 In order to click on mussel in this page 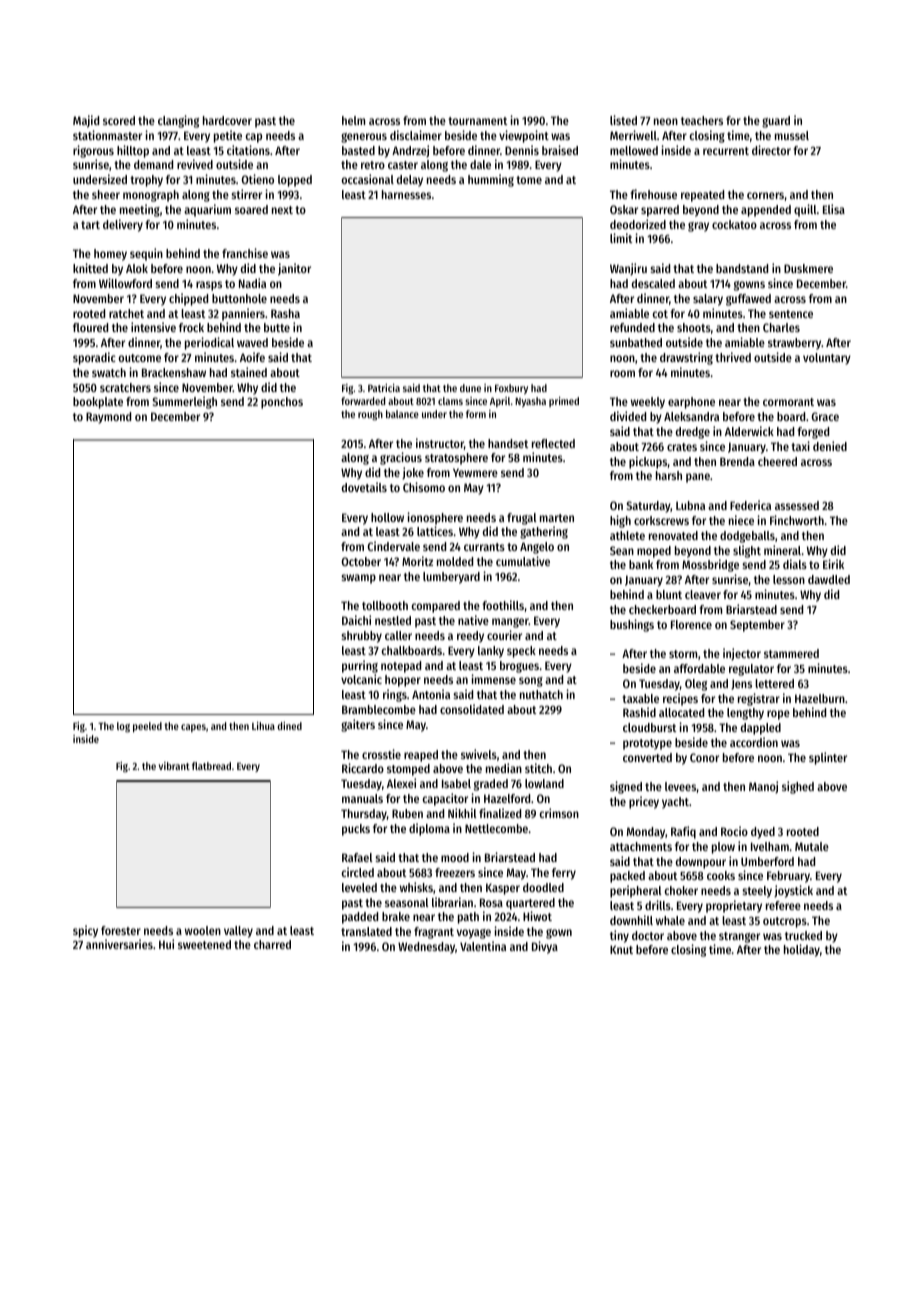, I will do `click(792, 135)`.
